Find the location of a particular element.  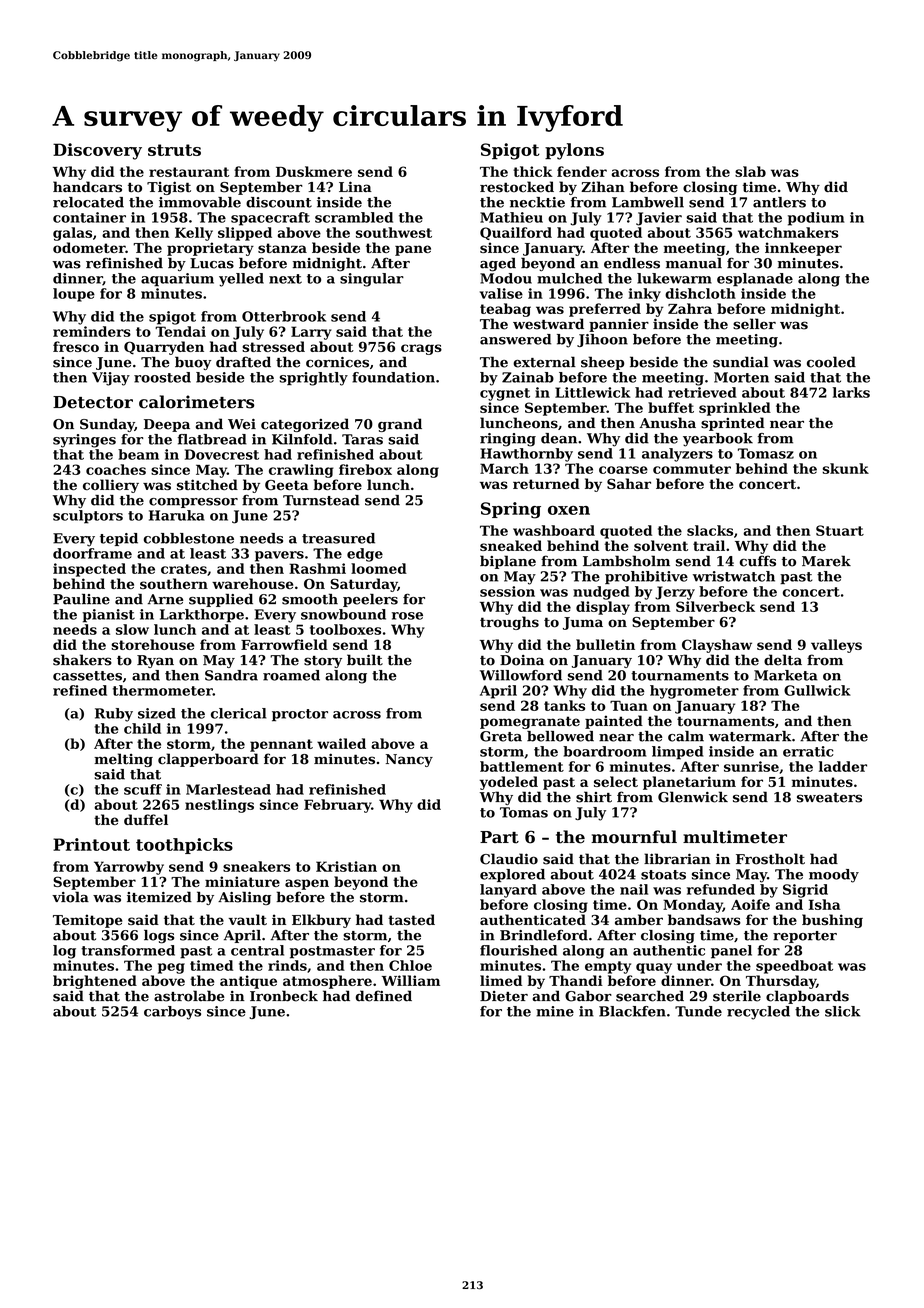

crags is located at coordinates (421, 349).
